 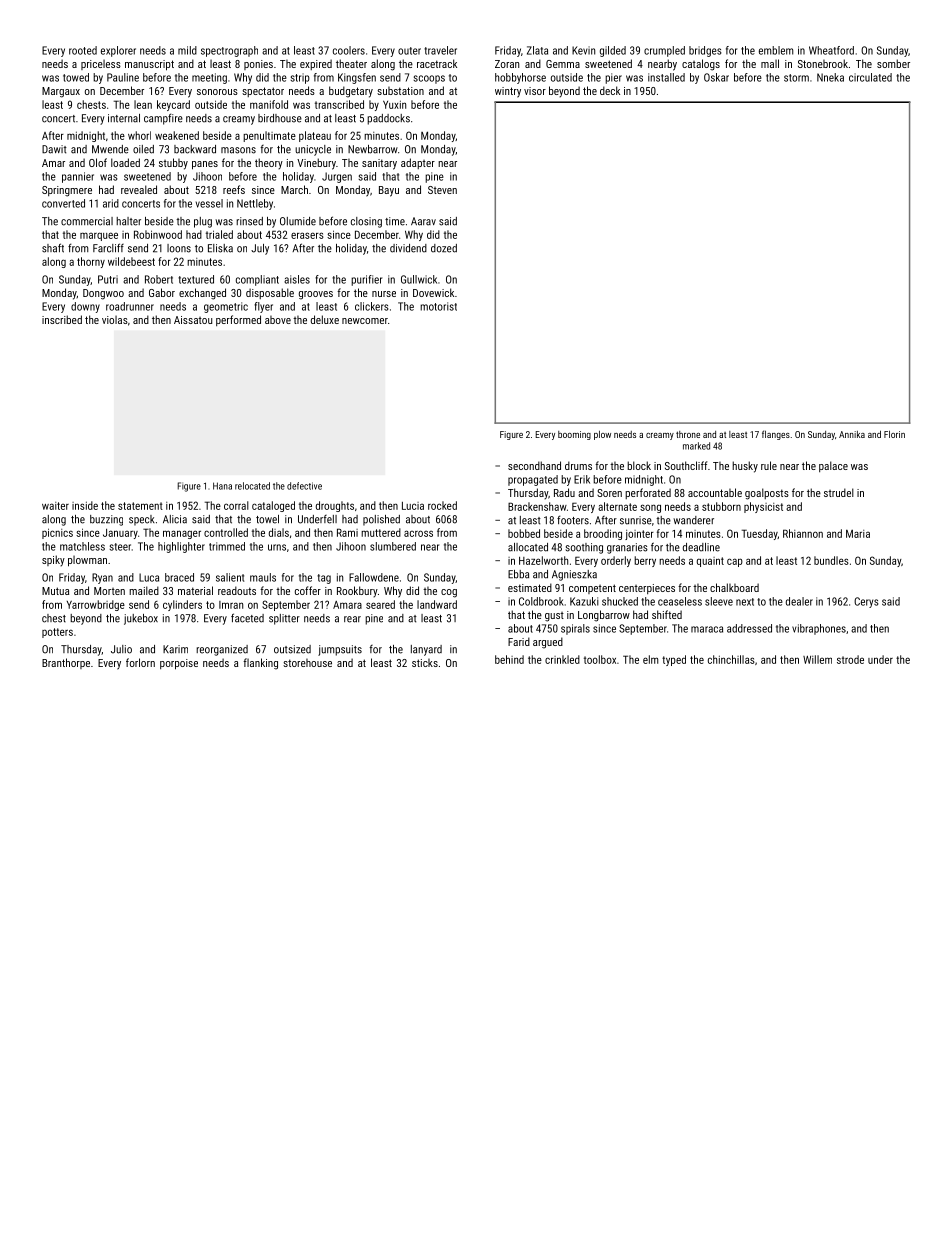 I want to click on secondhand, so click(x=534, y=465).
